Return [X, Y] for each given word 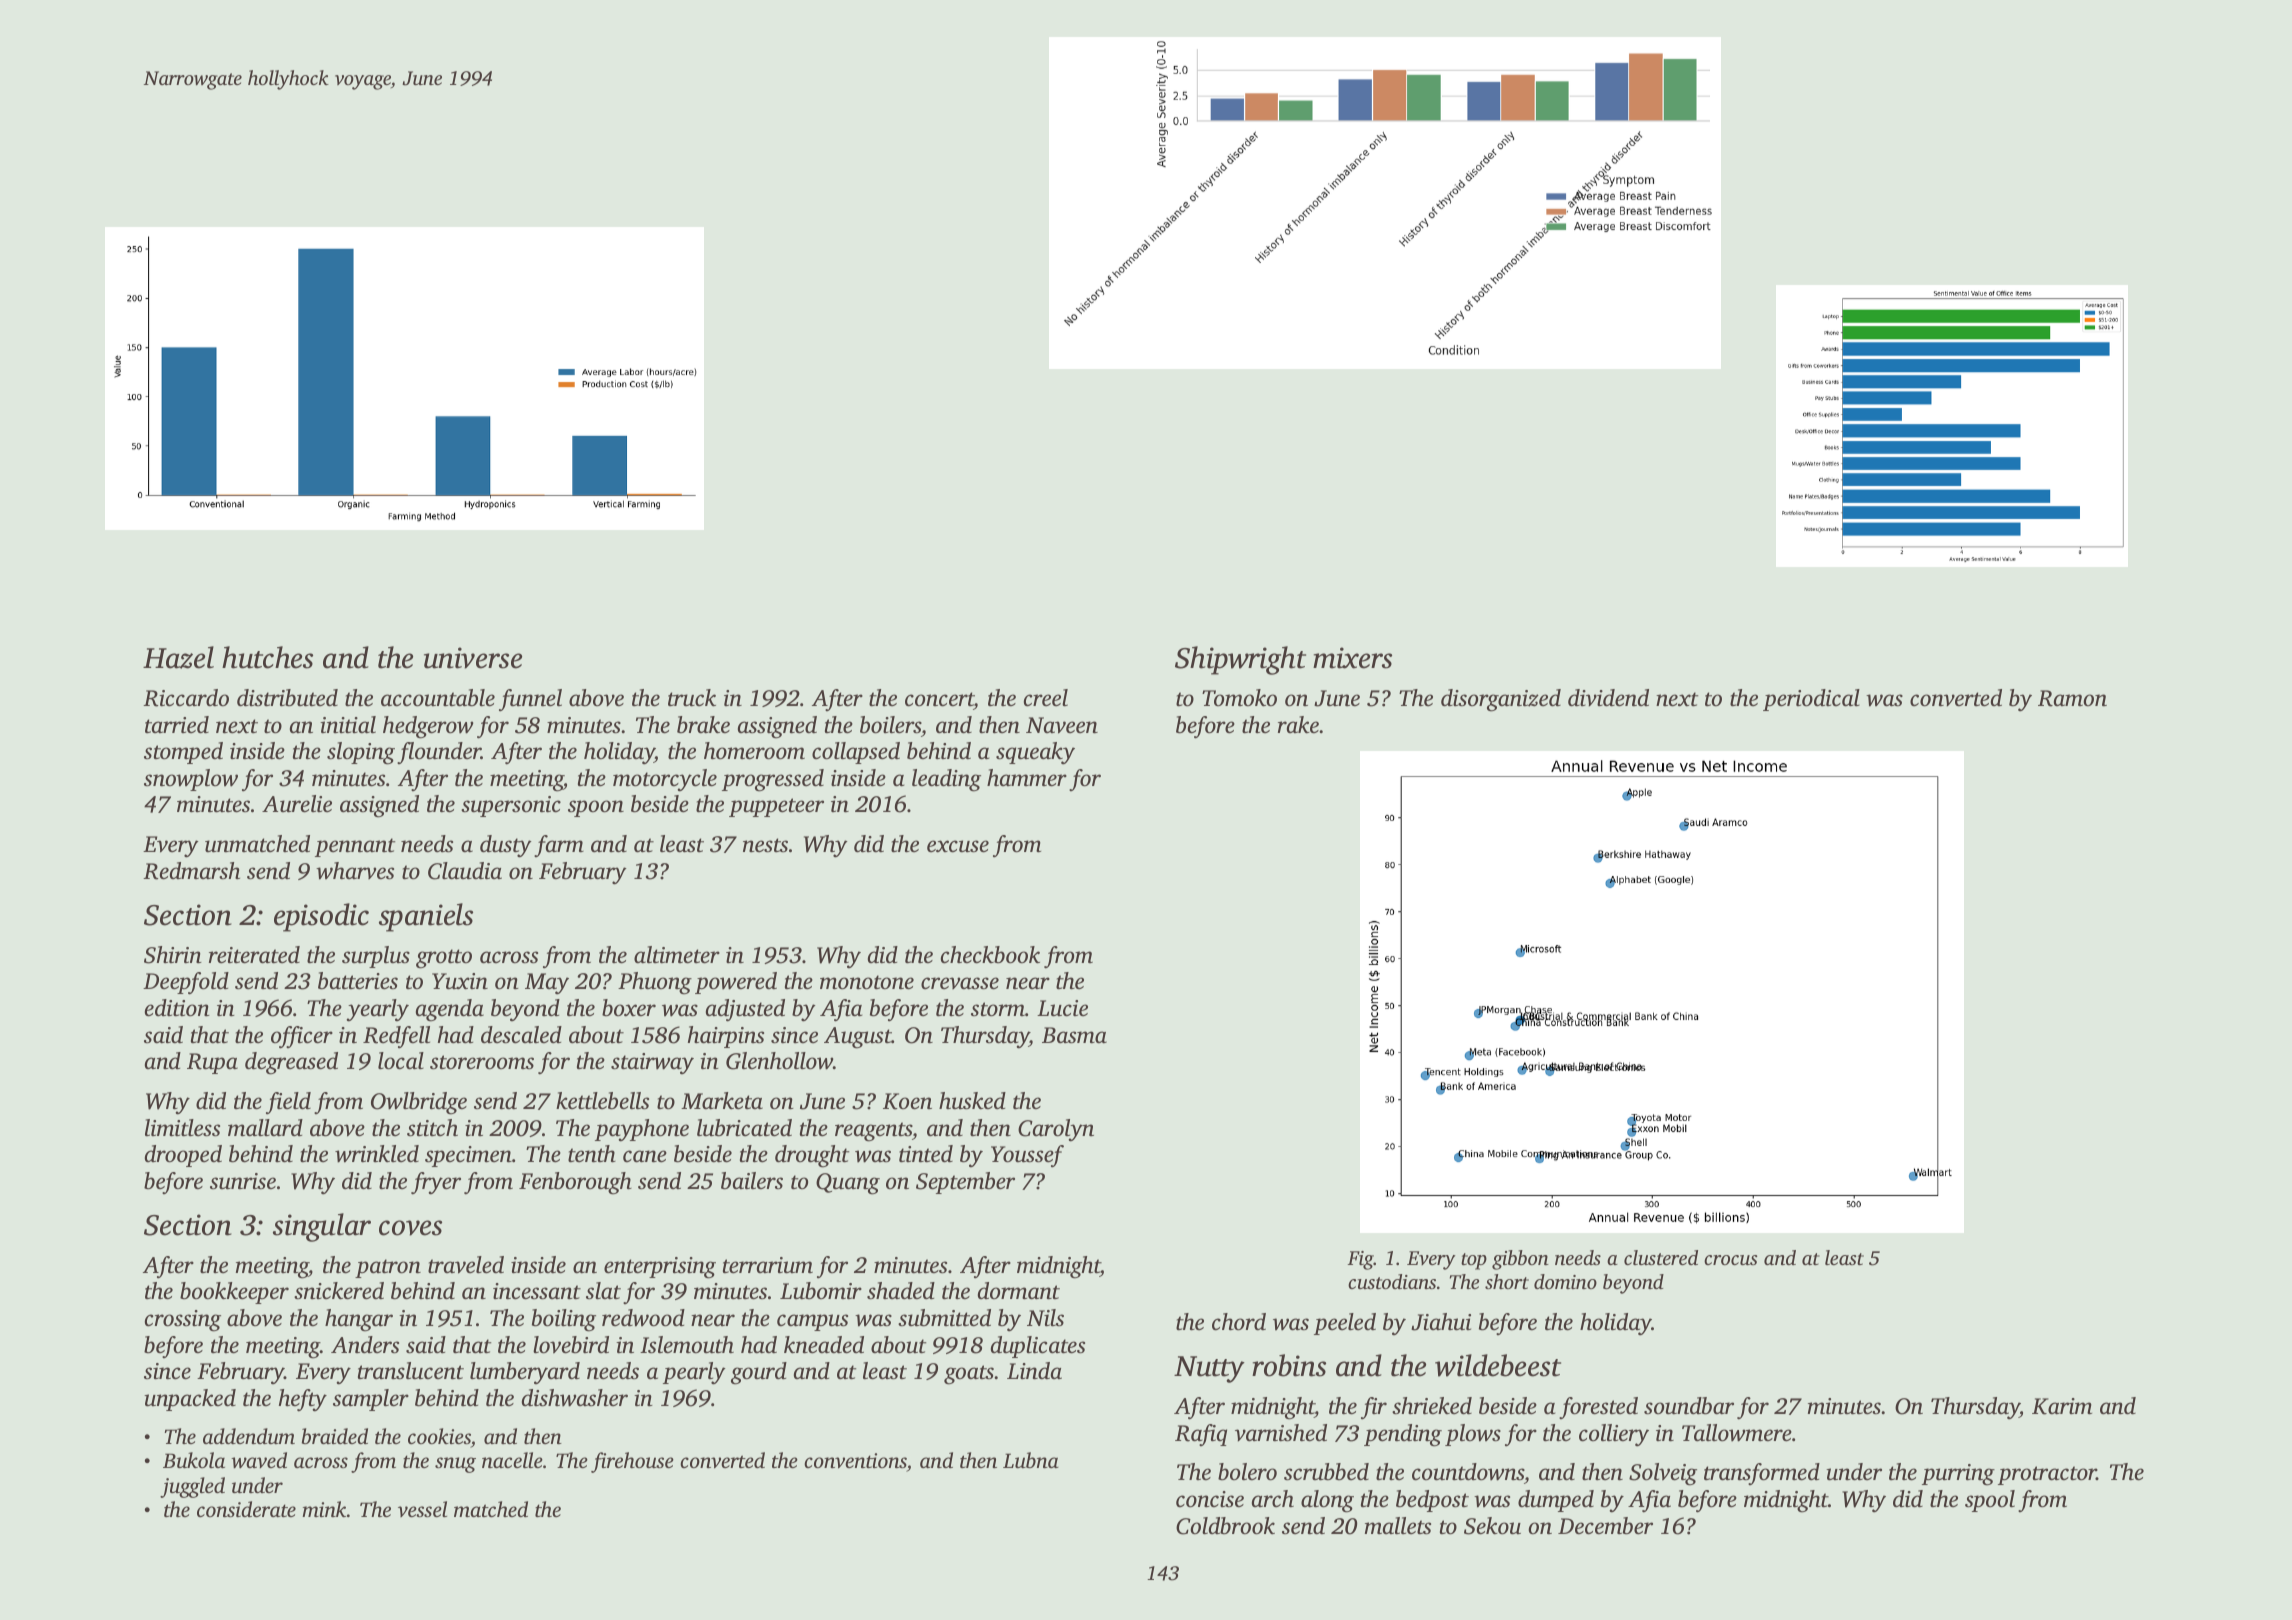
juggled [192, 1487]
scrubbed [1326, 1472]
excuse [958, 846]
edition [177, 1008]
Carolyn [1056, 1130]
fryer [436, 1183]
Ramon [2072, 698]
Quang [848, 1184]
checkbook [990, 955]
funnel [530, 700]
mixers [1352, 658]
